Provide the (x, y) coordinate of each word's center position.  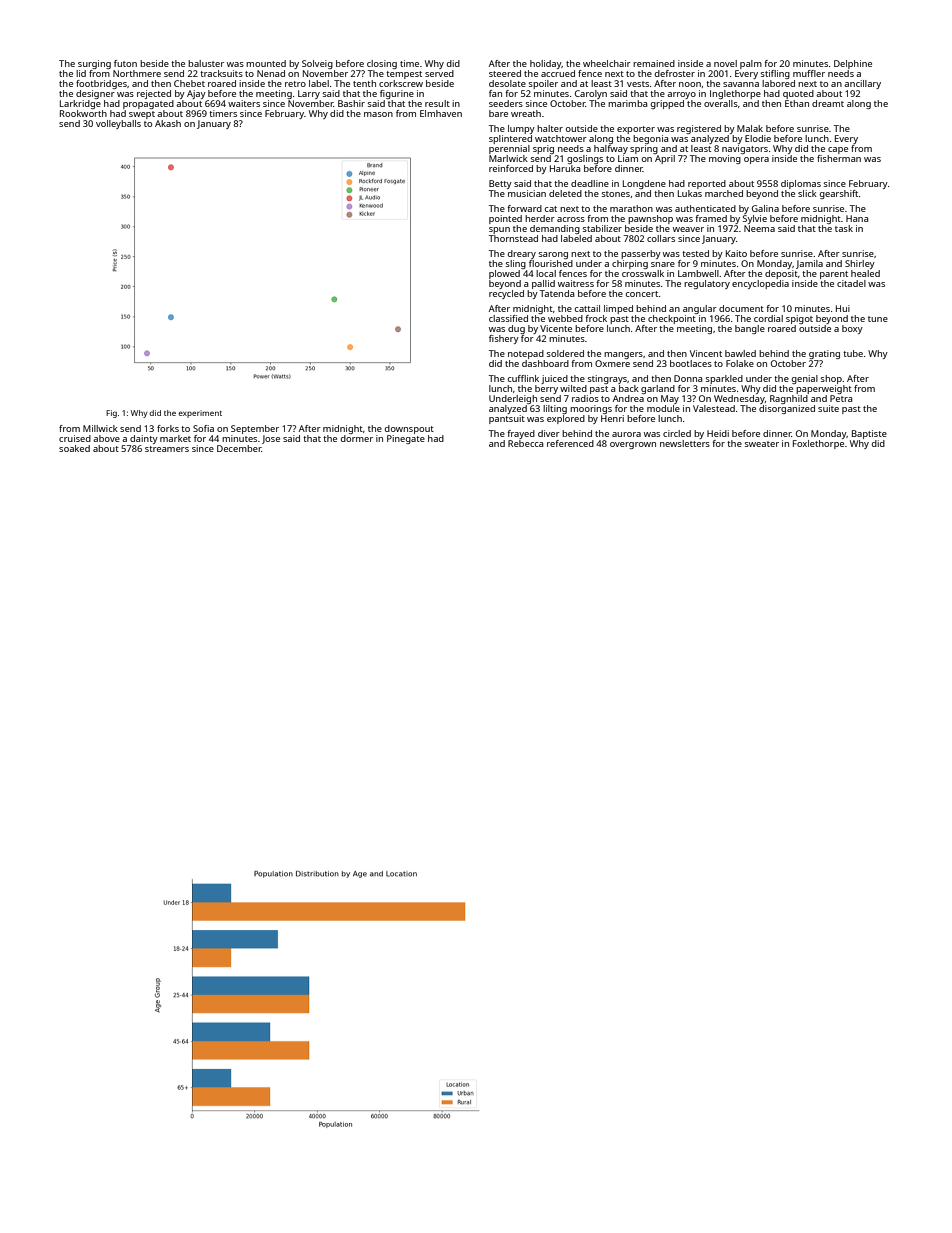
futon (125, 63)
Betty (500, 184)
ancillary (862, 84)
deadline (590, 183)
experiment (200, 414)
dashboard (545, 363)
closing (382, 64)
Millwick (100, 428)
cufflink (523, 378)
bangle (750, 329)
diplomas (801, 184)
